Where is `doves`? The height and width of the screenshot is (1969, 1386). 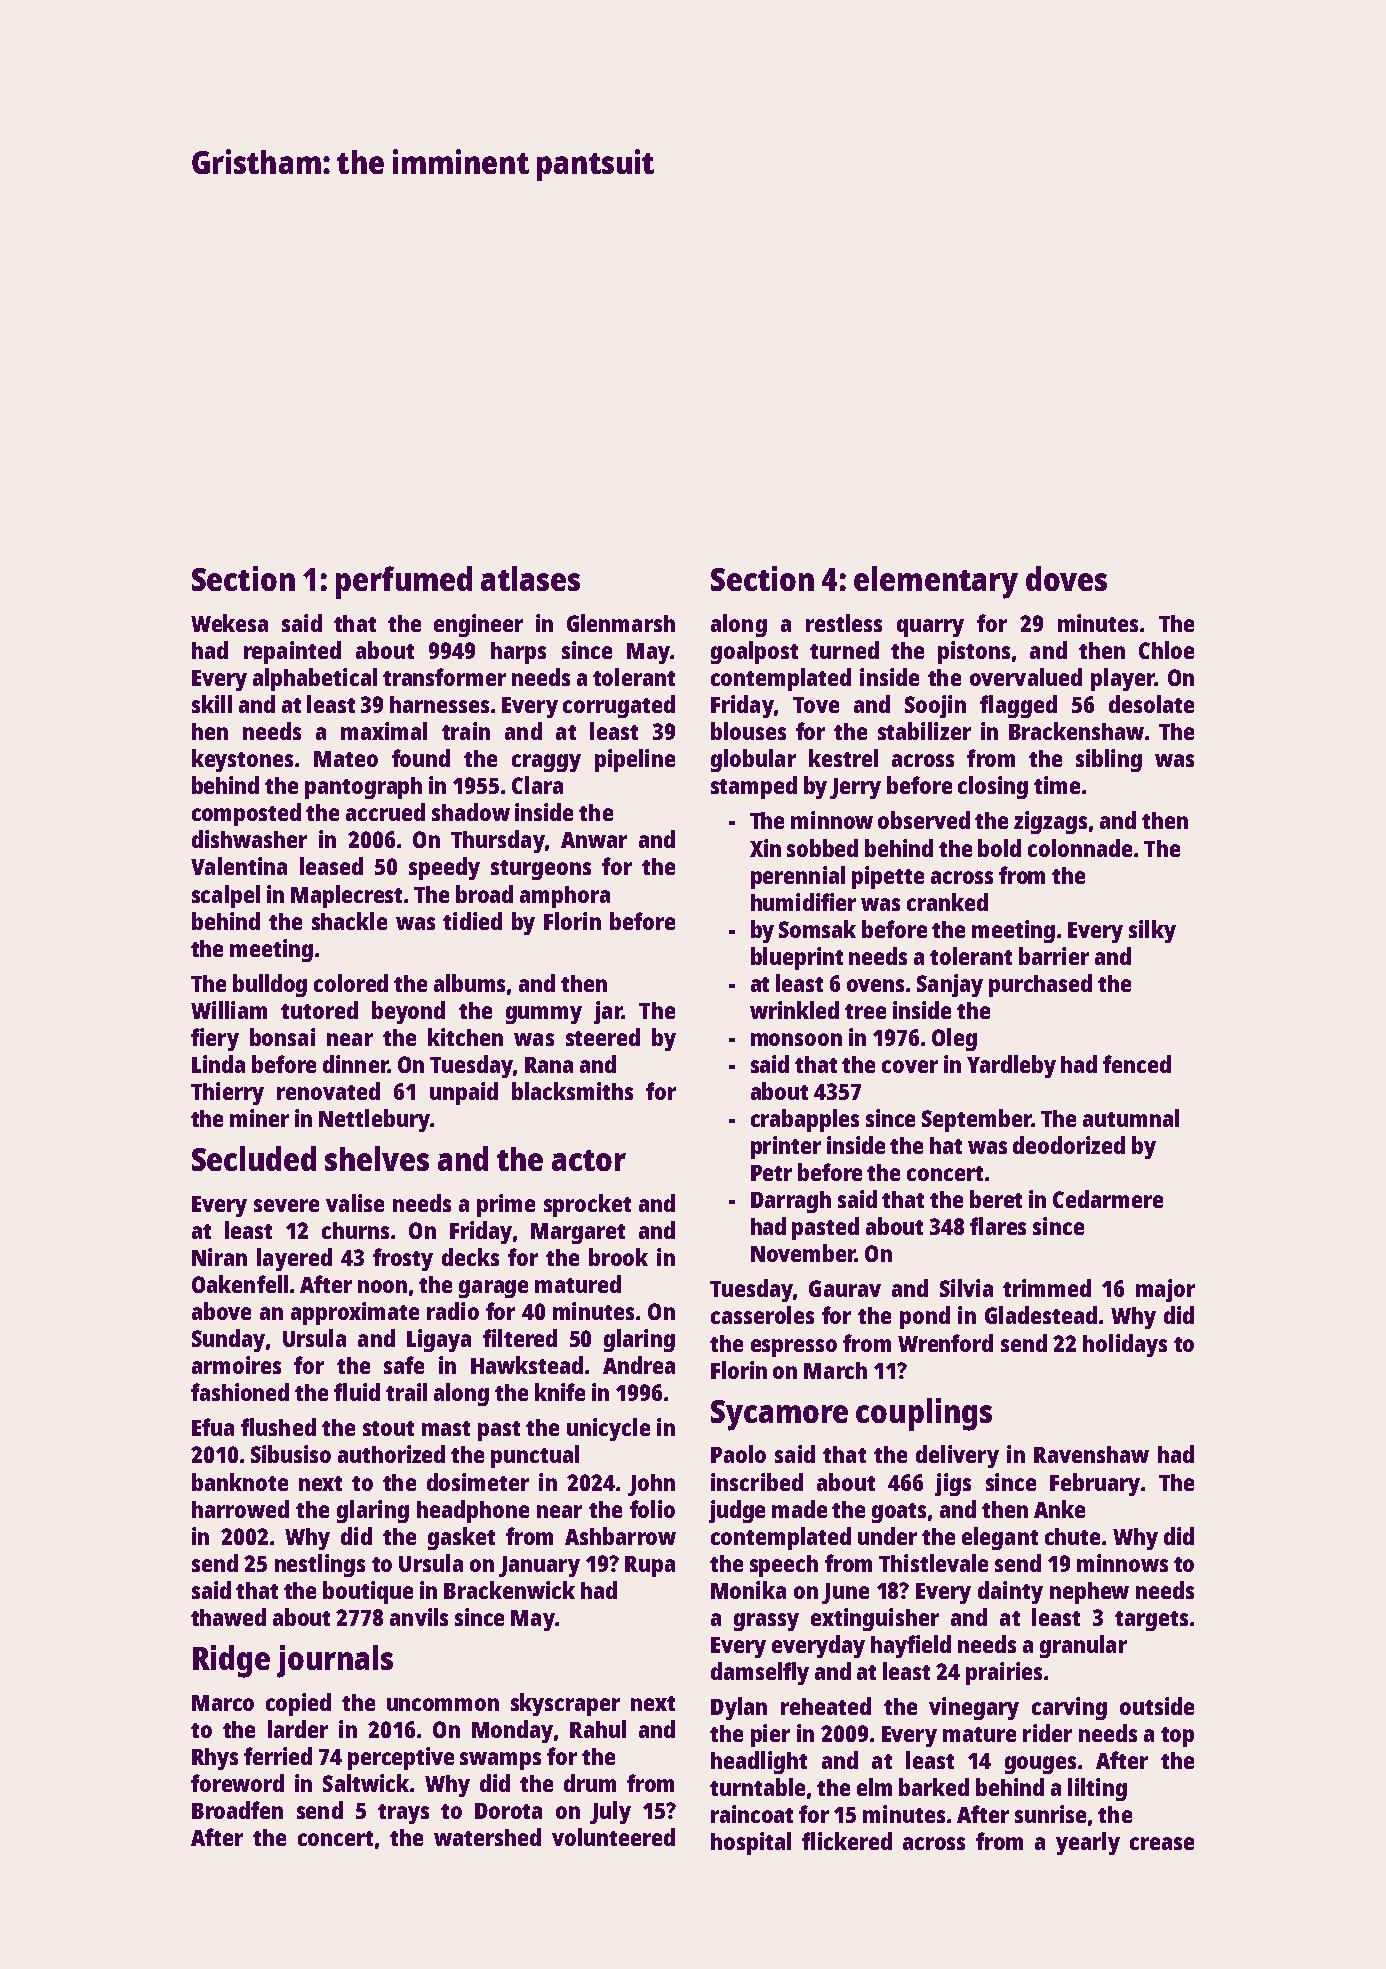 doves is located at coordinates (1066, 578).
